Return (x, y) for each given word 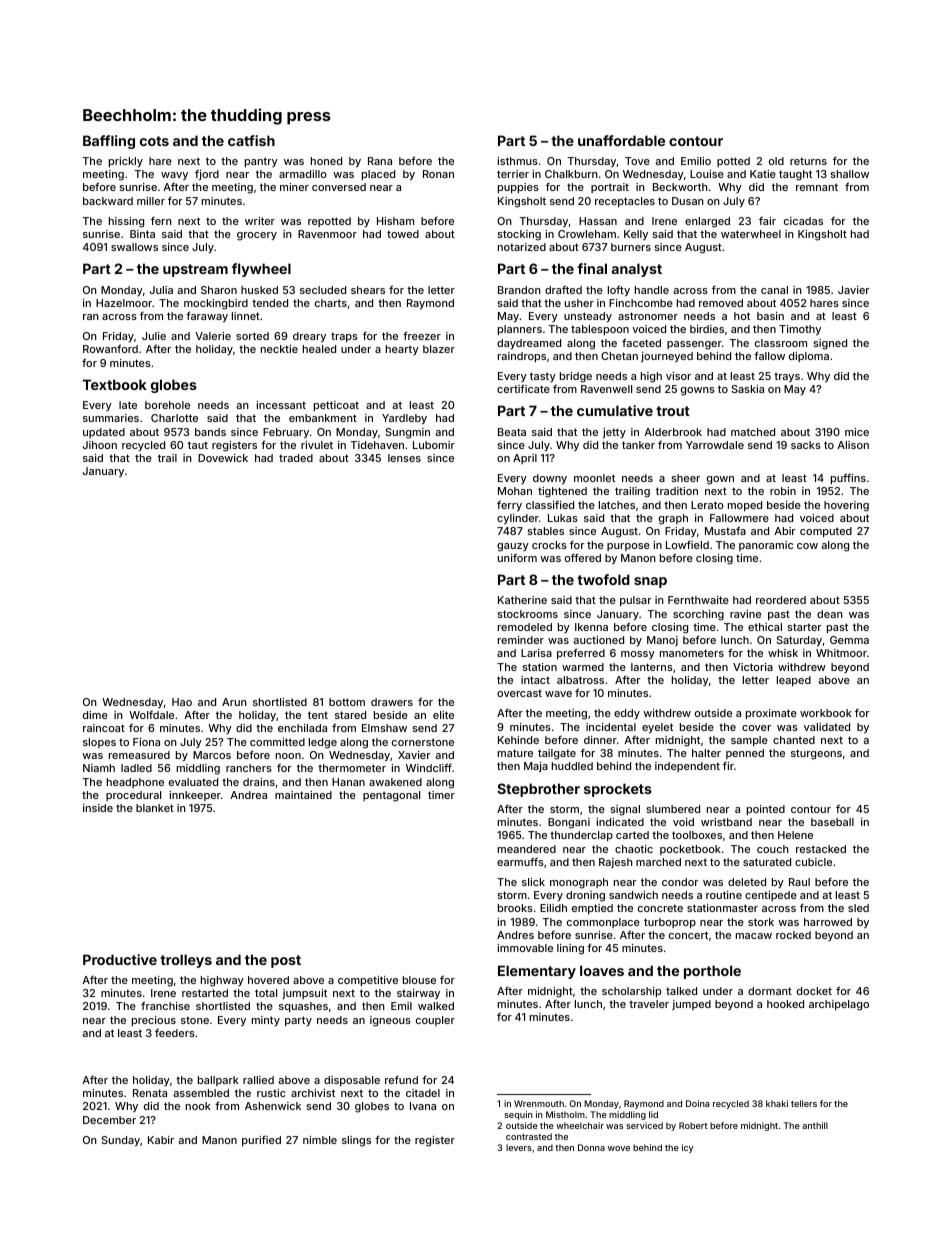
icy (688, 1148)
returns (808, 161)
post (286, 961)
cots (154, 141)
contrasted (529, 1136)
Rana (380, 161)
